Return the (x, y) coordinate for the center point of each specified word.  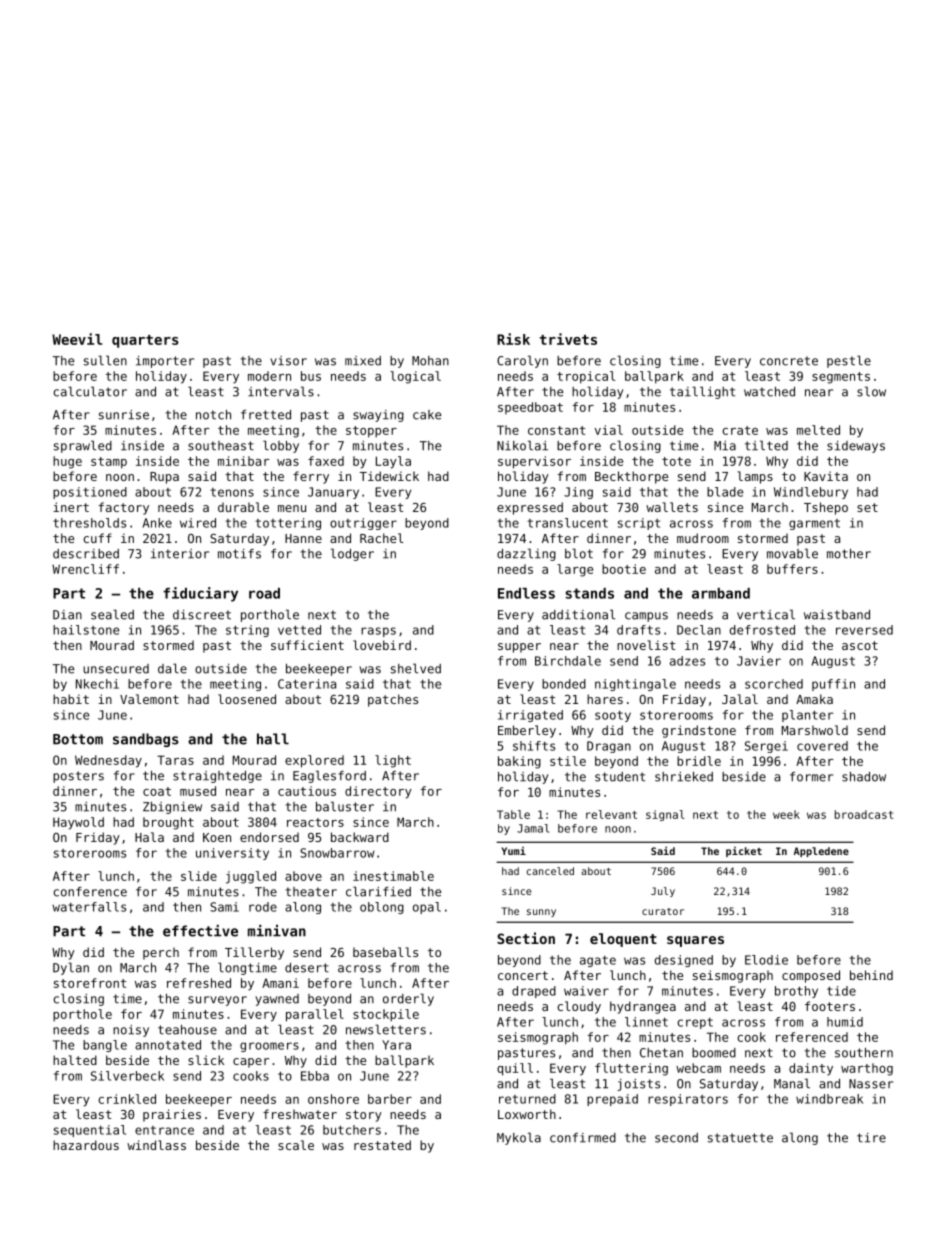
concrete (789, 361)
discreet (202, 615)
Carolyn (522, 361)
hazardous (86, 1145)
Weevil (77, 339)
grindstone (699, 731)
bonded (564, 684)
